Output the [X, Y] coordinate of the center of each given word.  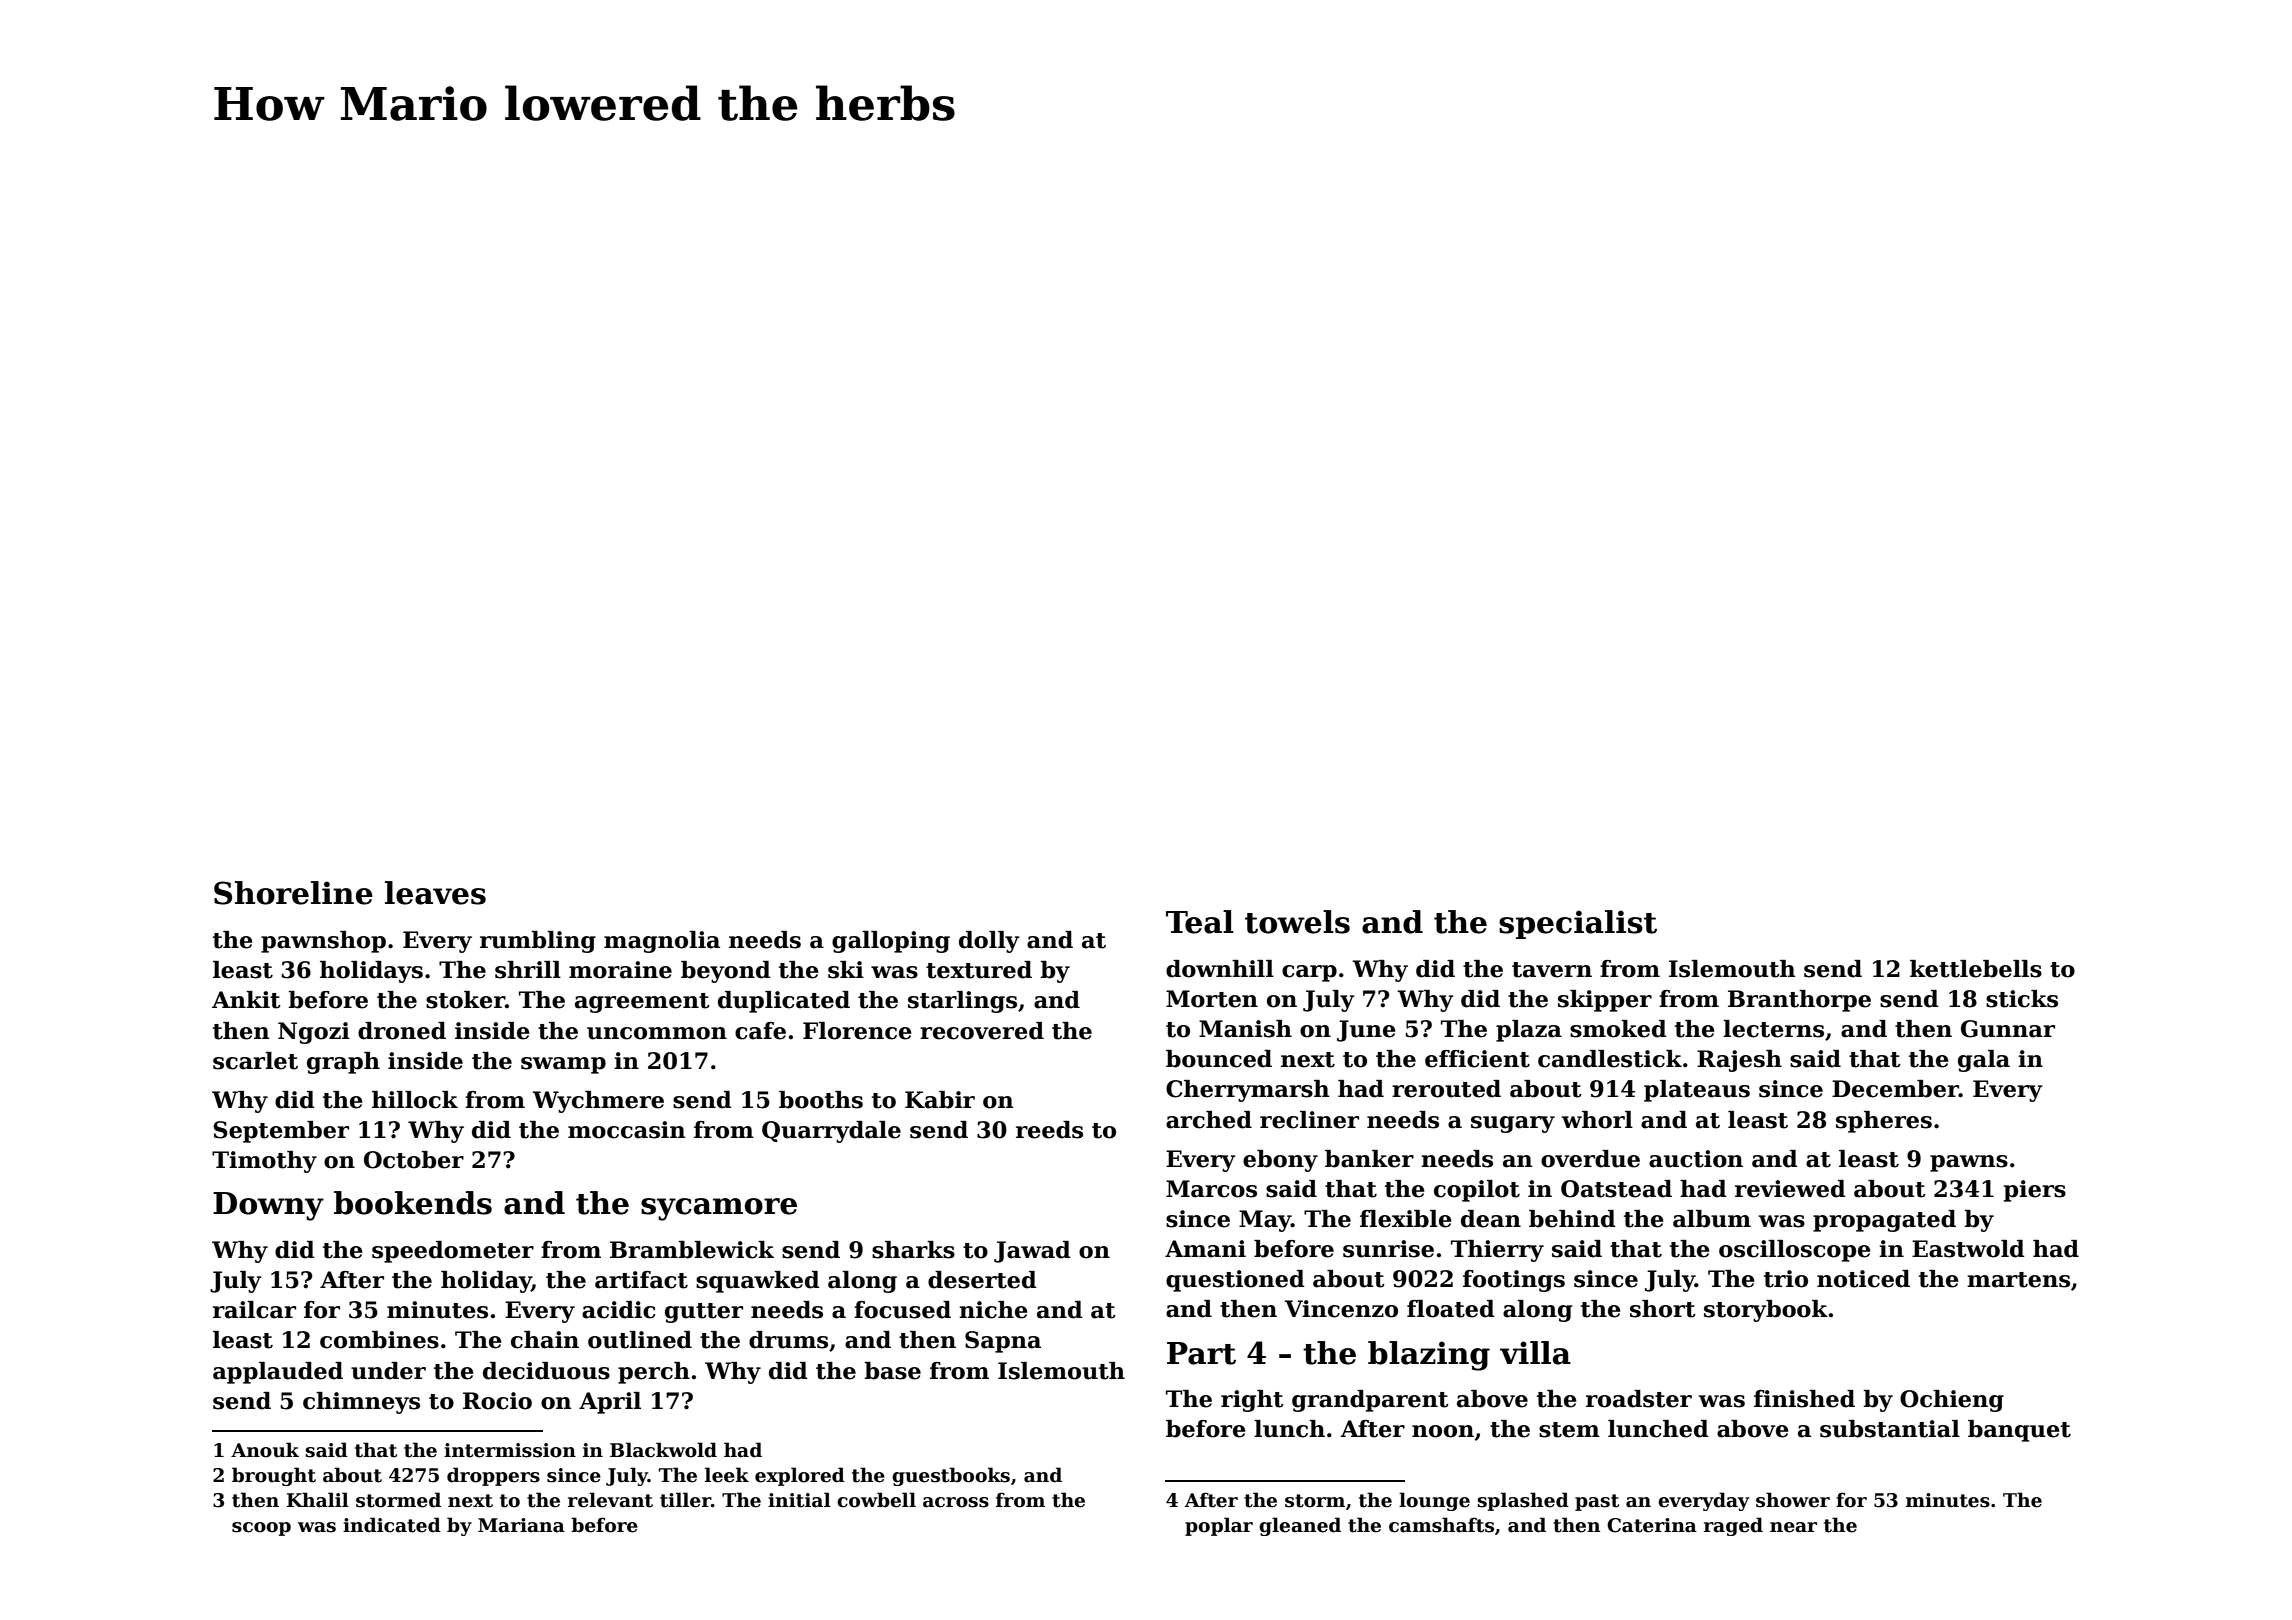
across [956, 1502]
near [1793, 1527]
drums [788, 1340]
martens [2018, 1280]
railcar [254, 1310]
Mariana [521, 1525]
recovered [982, 1031]
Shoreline [293, 893]
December [1895, 1089]
